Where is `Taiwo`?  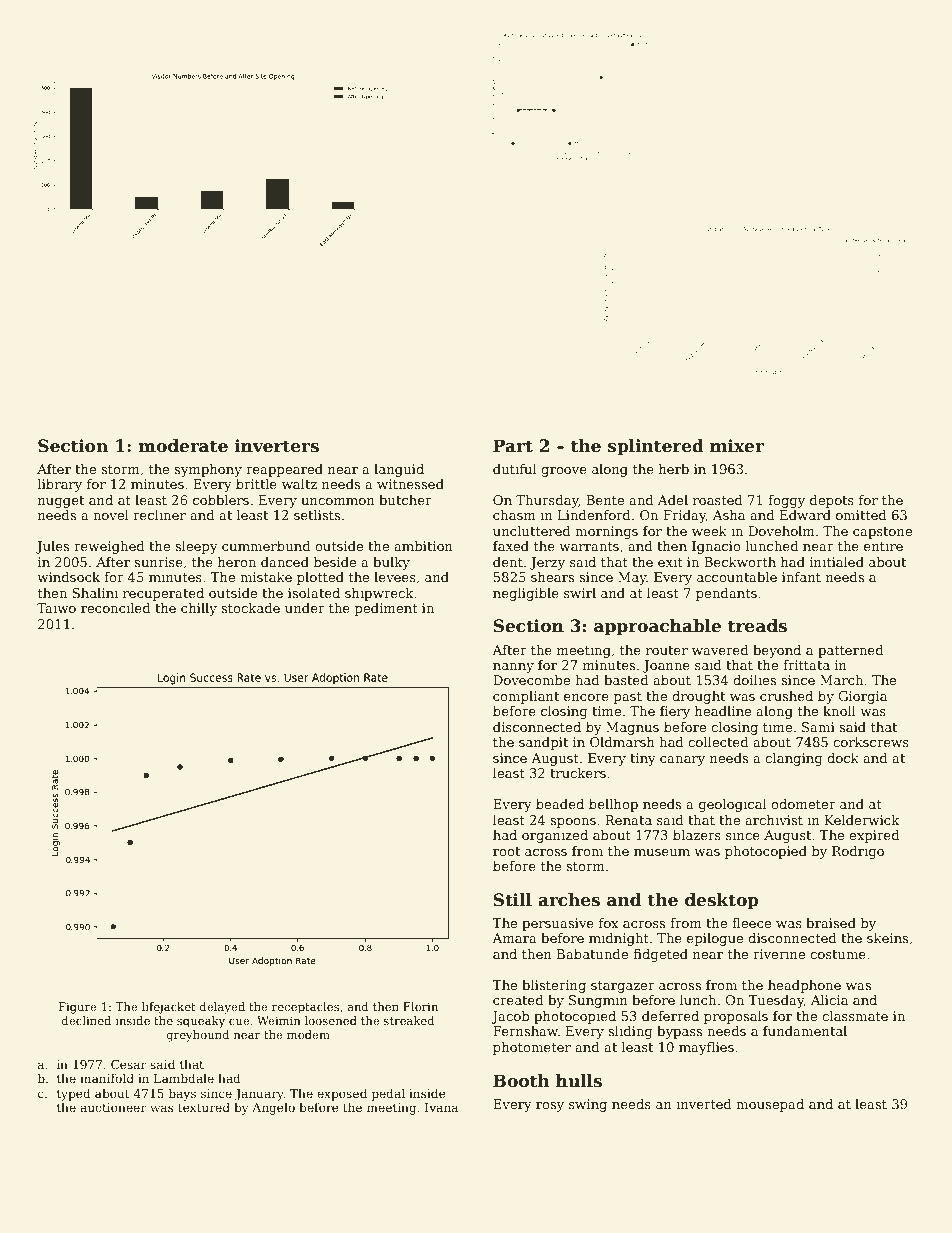 Taiwo is located at coordinates (56, 608).
